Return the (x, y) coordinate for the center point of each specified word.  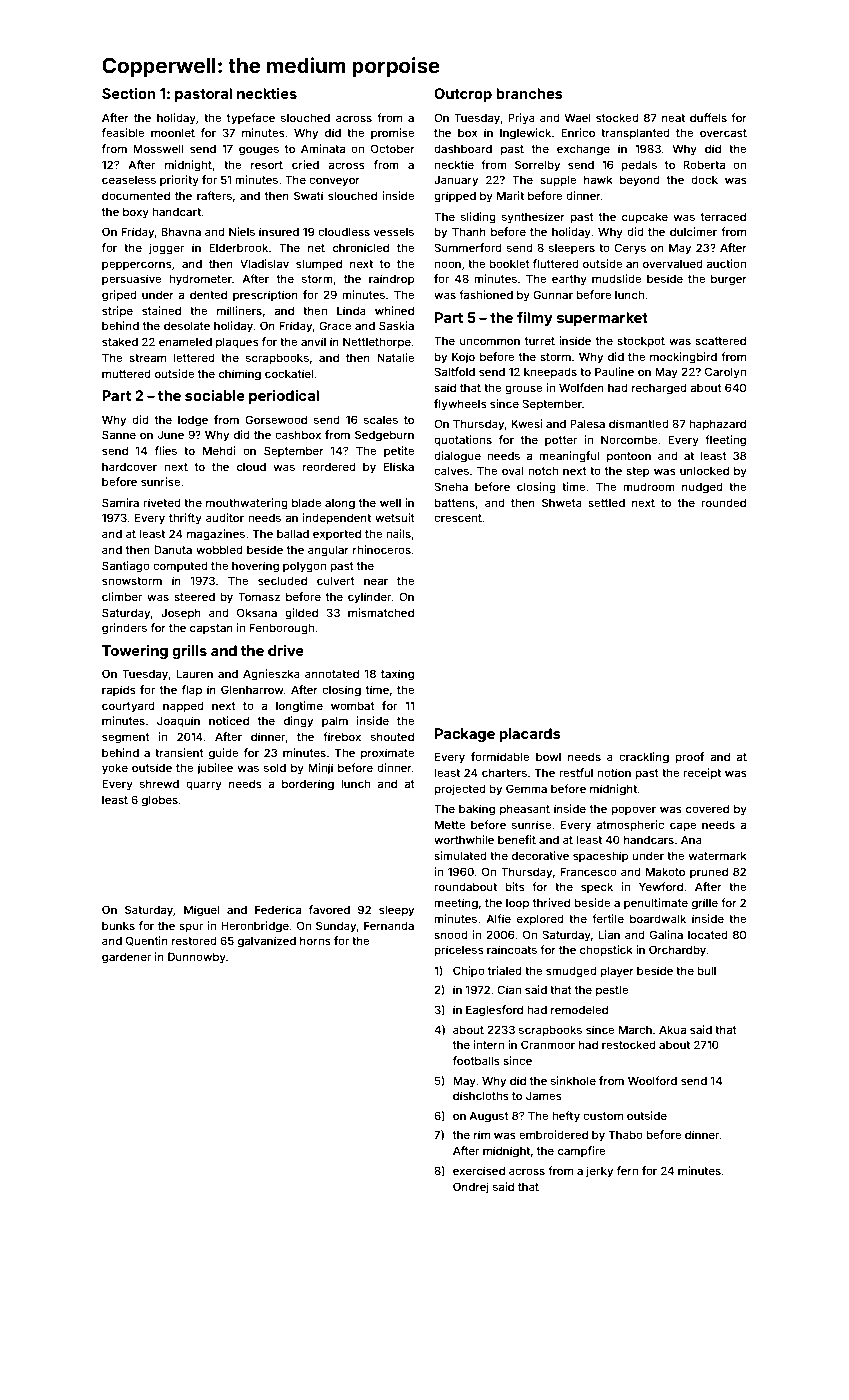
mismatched (381, 612)
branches (529, 93)
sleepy (396, 911)
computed (180, 567)
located (708, 934)
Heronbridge (255, 927)
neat (673, 118)
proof (689, 758)
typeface (251, 119)
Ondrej (471, 1188)
